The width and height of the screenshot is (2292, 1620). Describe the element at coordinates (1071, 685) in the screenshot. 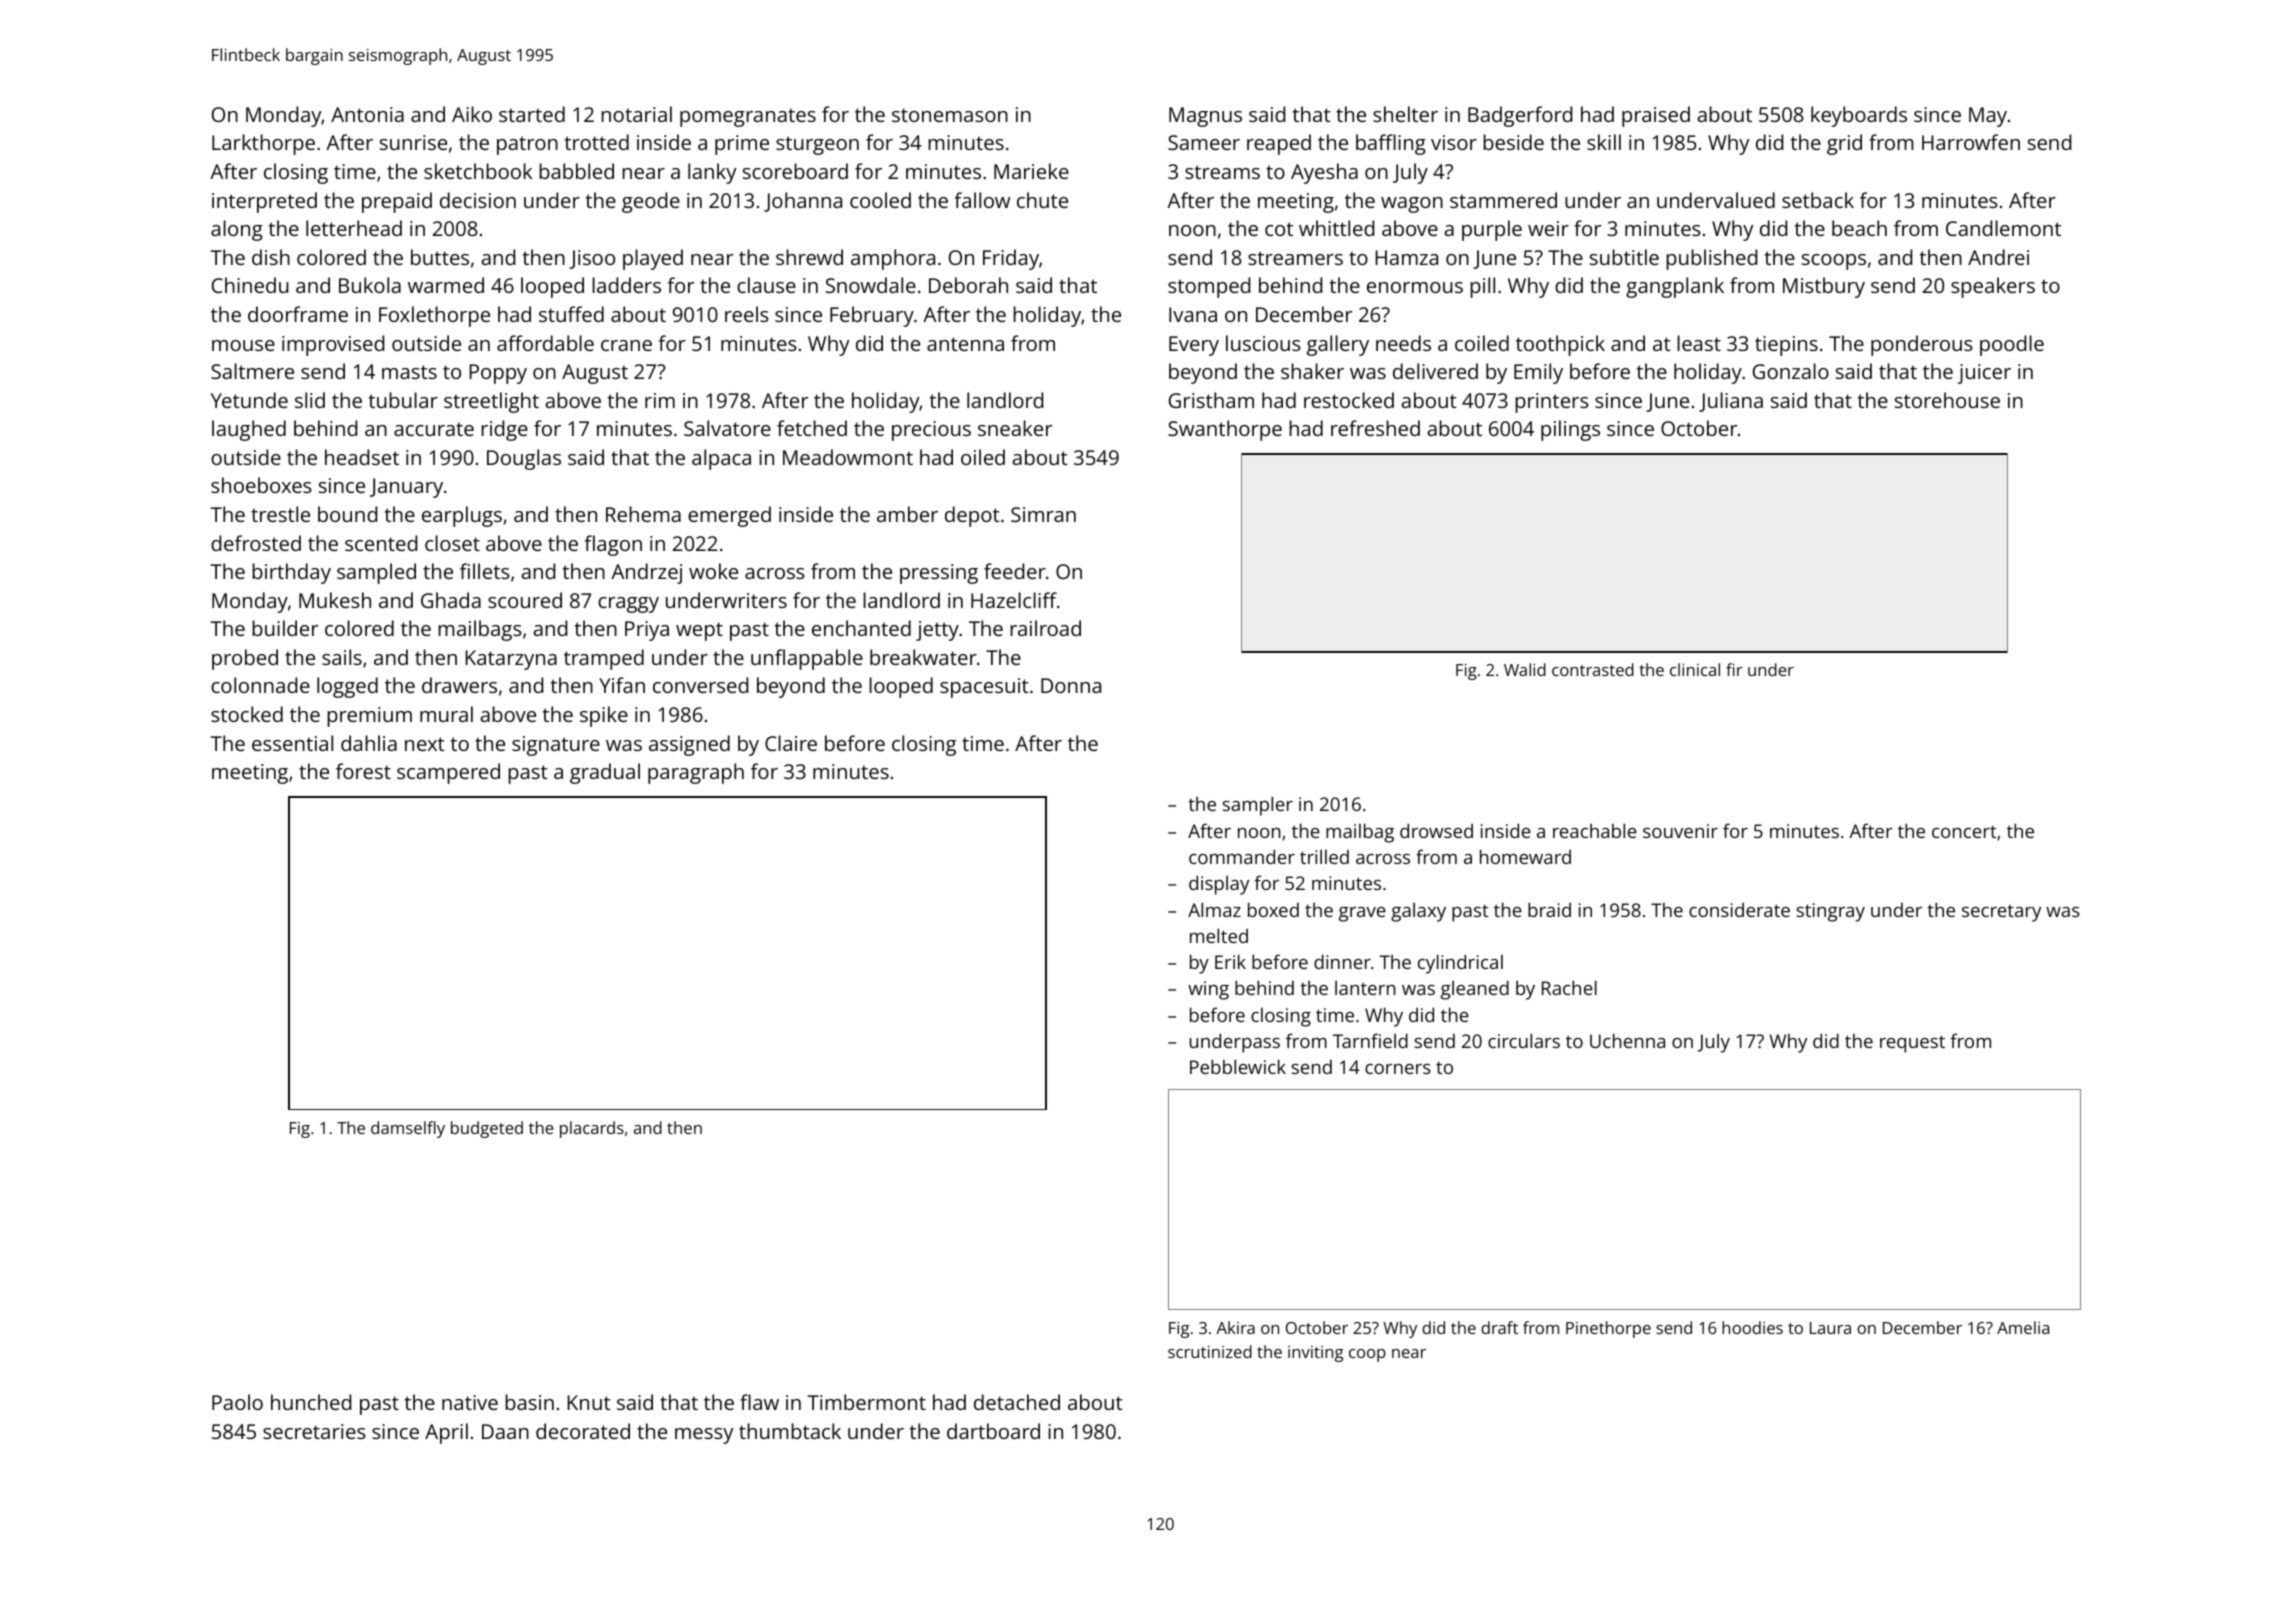

I see `Donna` at that location.
